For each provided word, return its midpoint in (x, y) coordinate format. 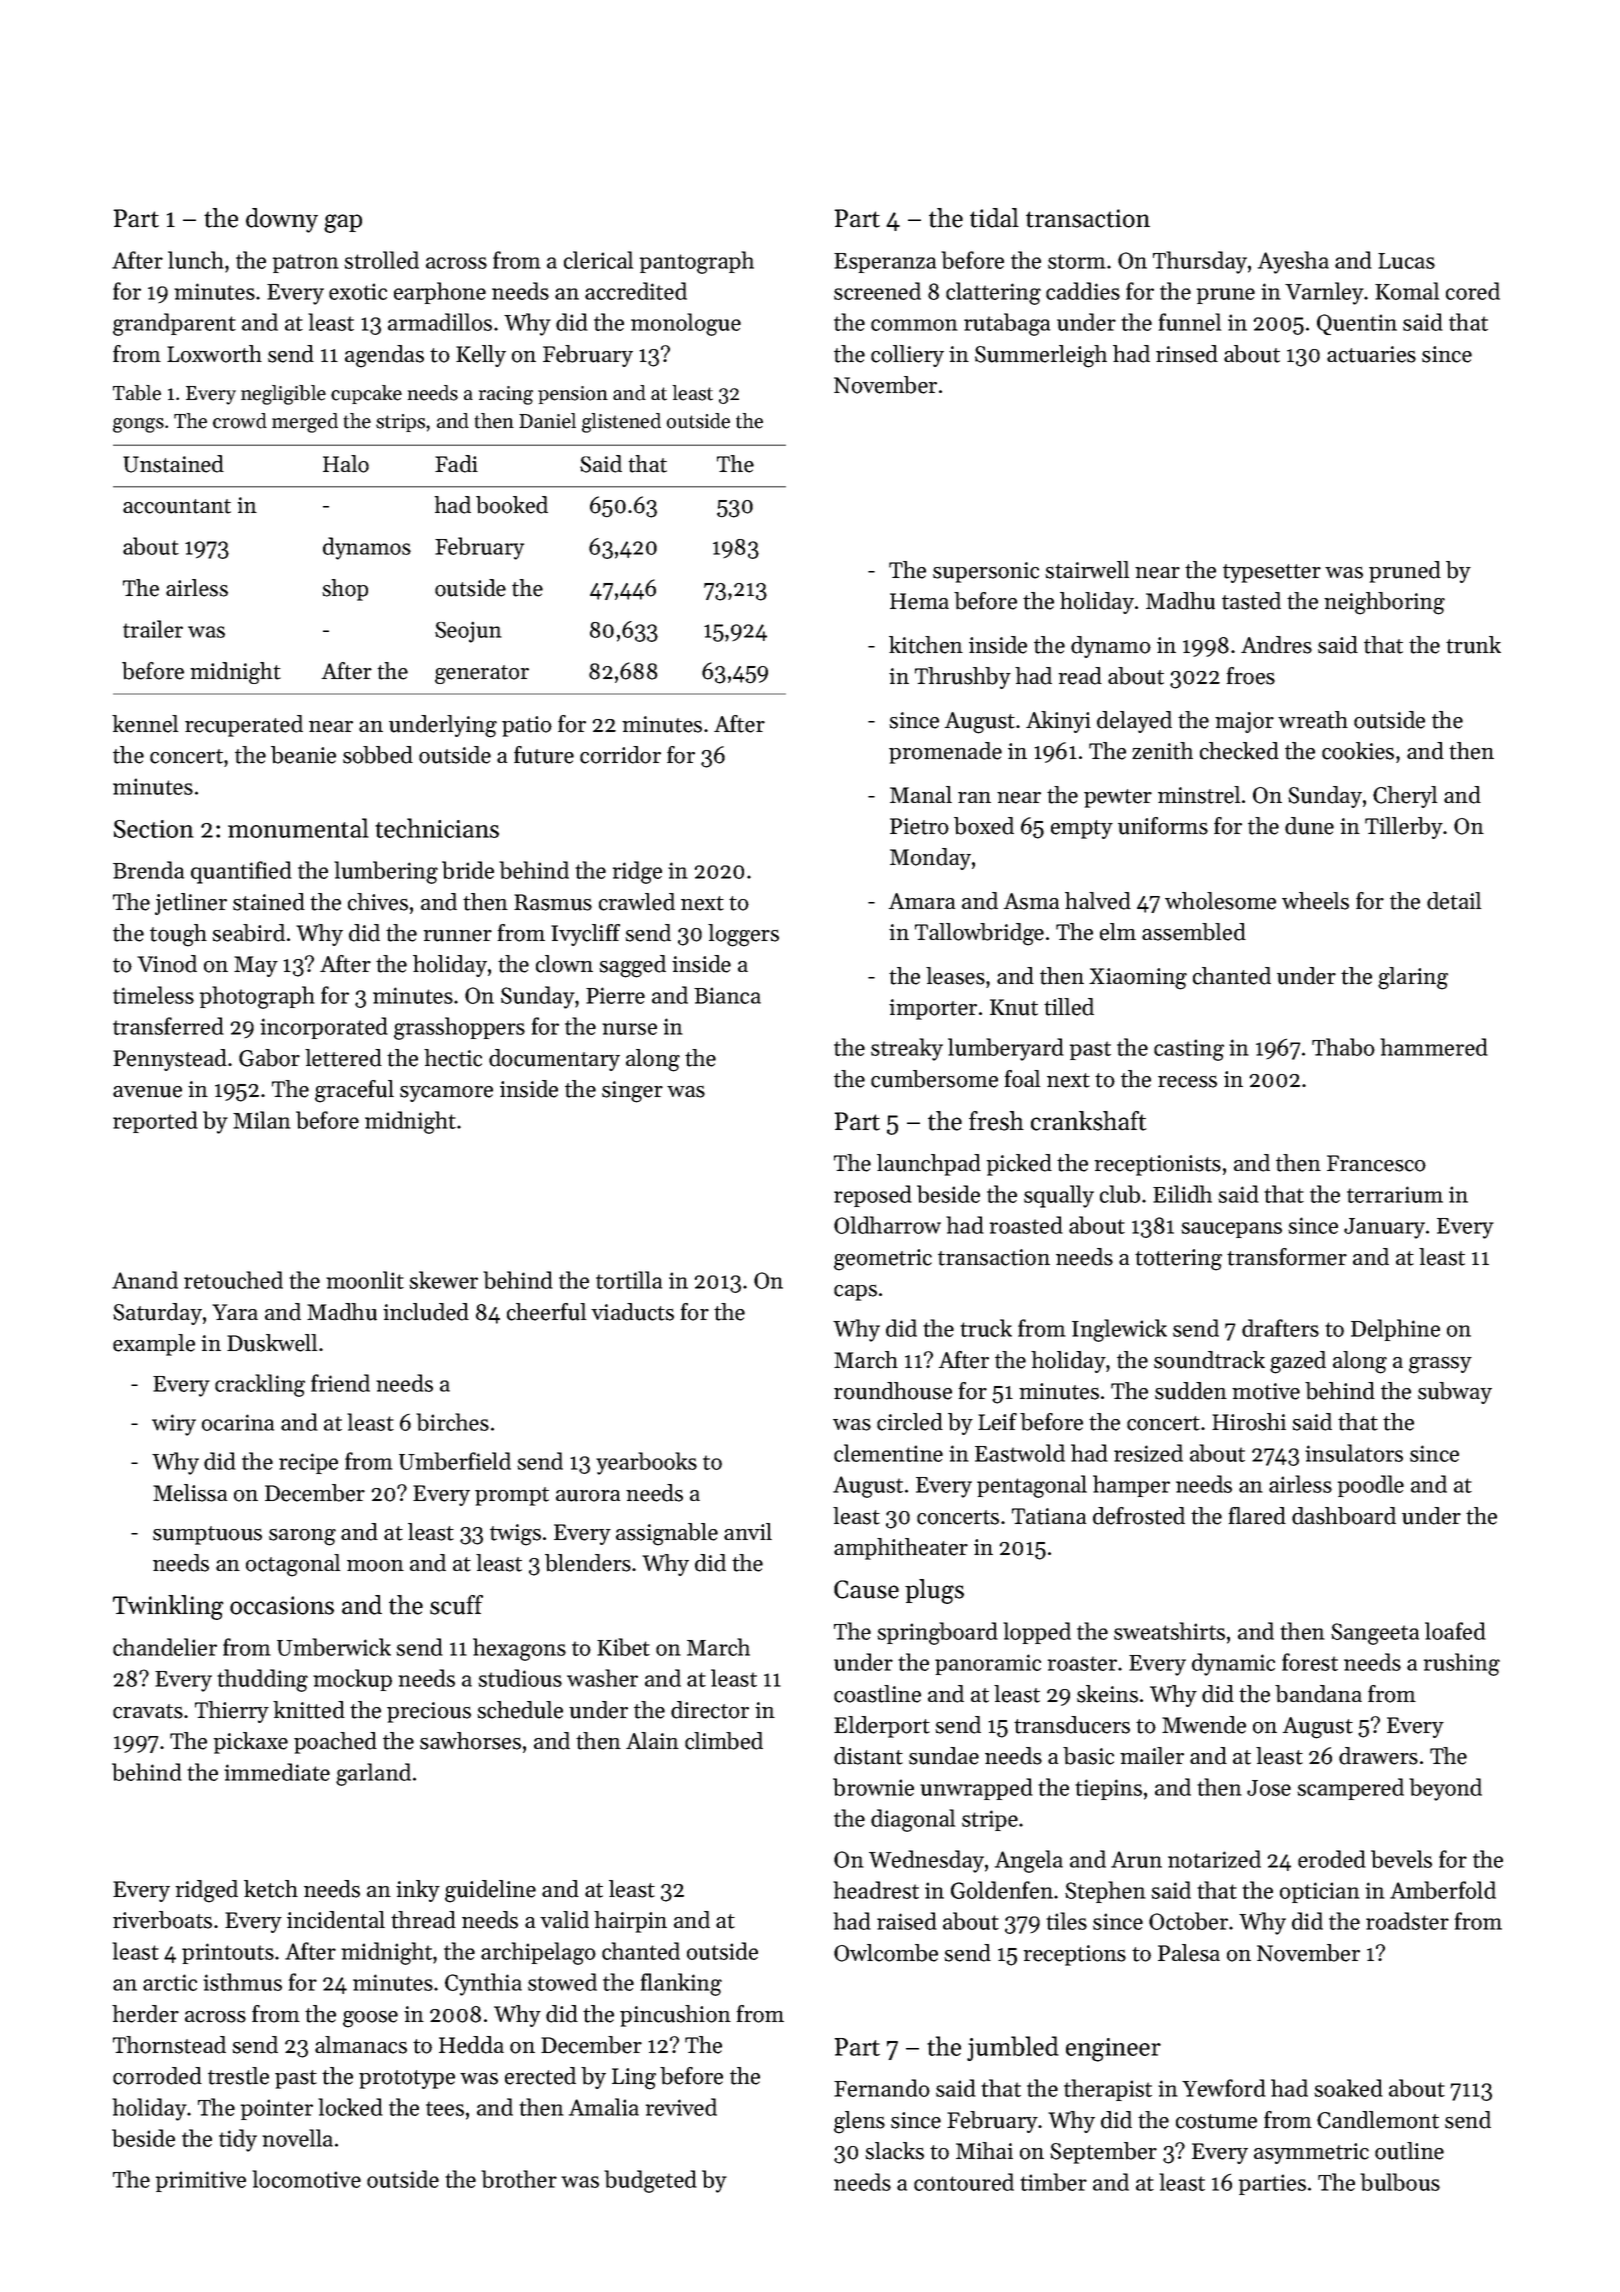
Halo (346, 464)
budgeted (650, 2181)
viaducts (632, 1312)
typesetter (1272, 573)
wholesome (1220, 901)
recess (1187, 1082)
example (154, 1345)
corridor (620, 755)
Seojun (468, 632)
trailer (153, 629)
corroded (157, 2076)
